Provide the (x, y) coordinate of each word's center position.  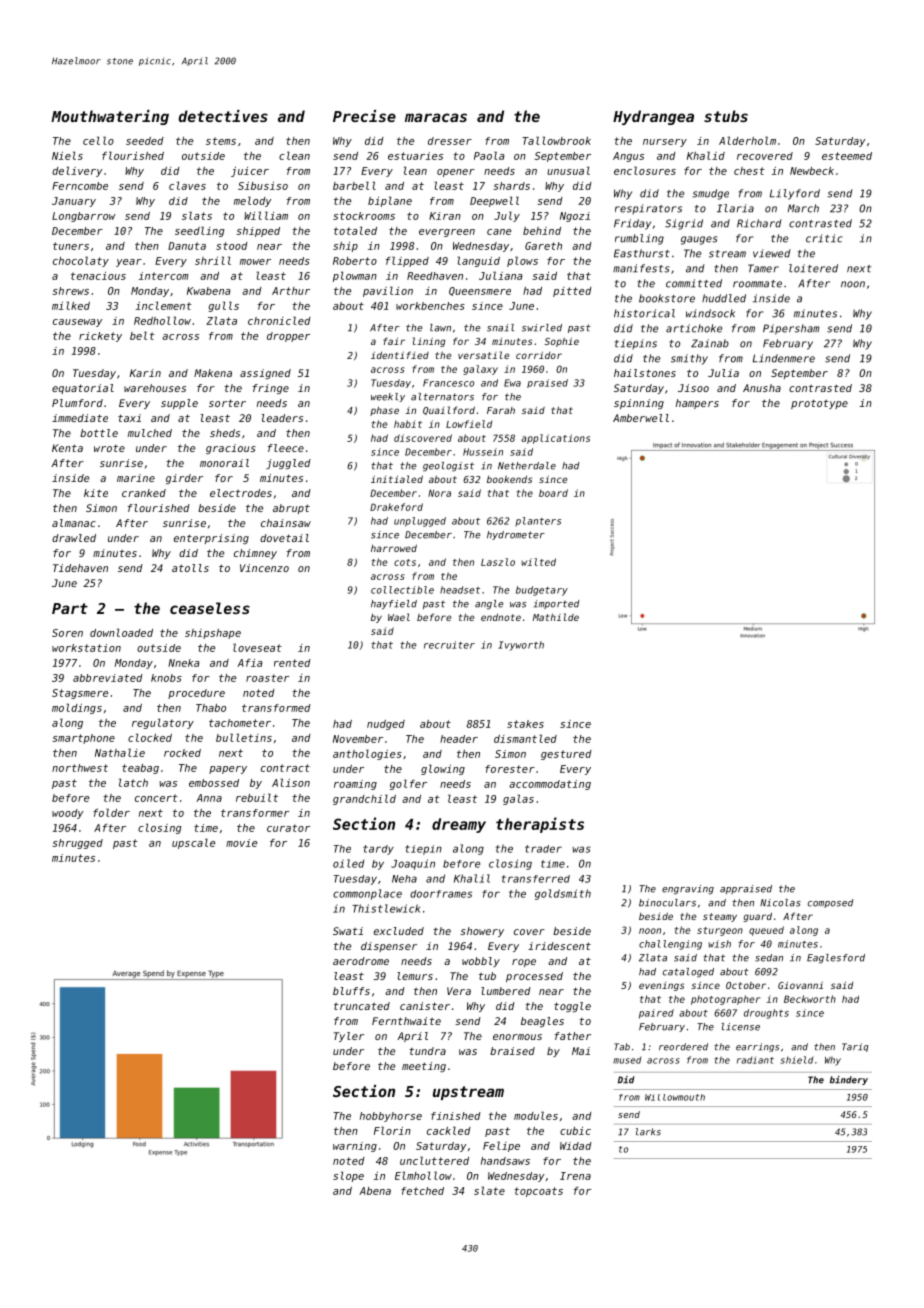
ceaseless (210, 608)
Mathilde (556, 617)
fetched (422, 1191)
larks (648, 1132)
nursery (665, 143)
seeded (145, 141)
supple (179, 404)
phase (384, 411)
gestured (566, 755)
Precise (364, 116)
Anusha (762, 388)
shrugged (78, 844)
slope (348, 1176)
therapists (540, 825)
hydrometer (516, 535)
